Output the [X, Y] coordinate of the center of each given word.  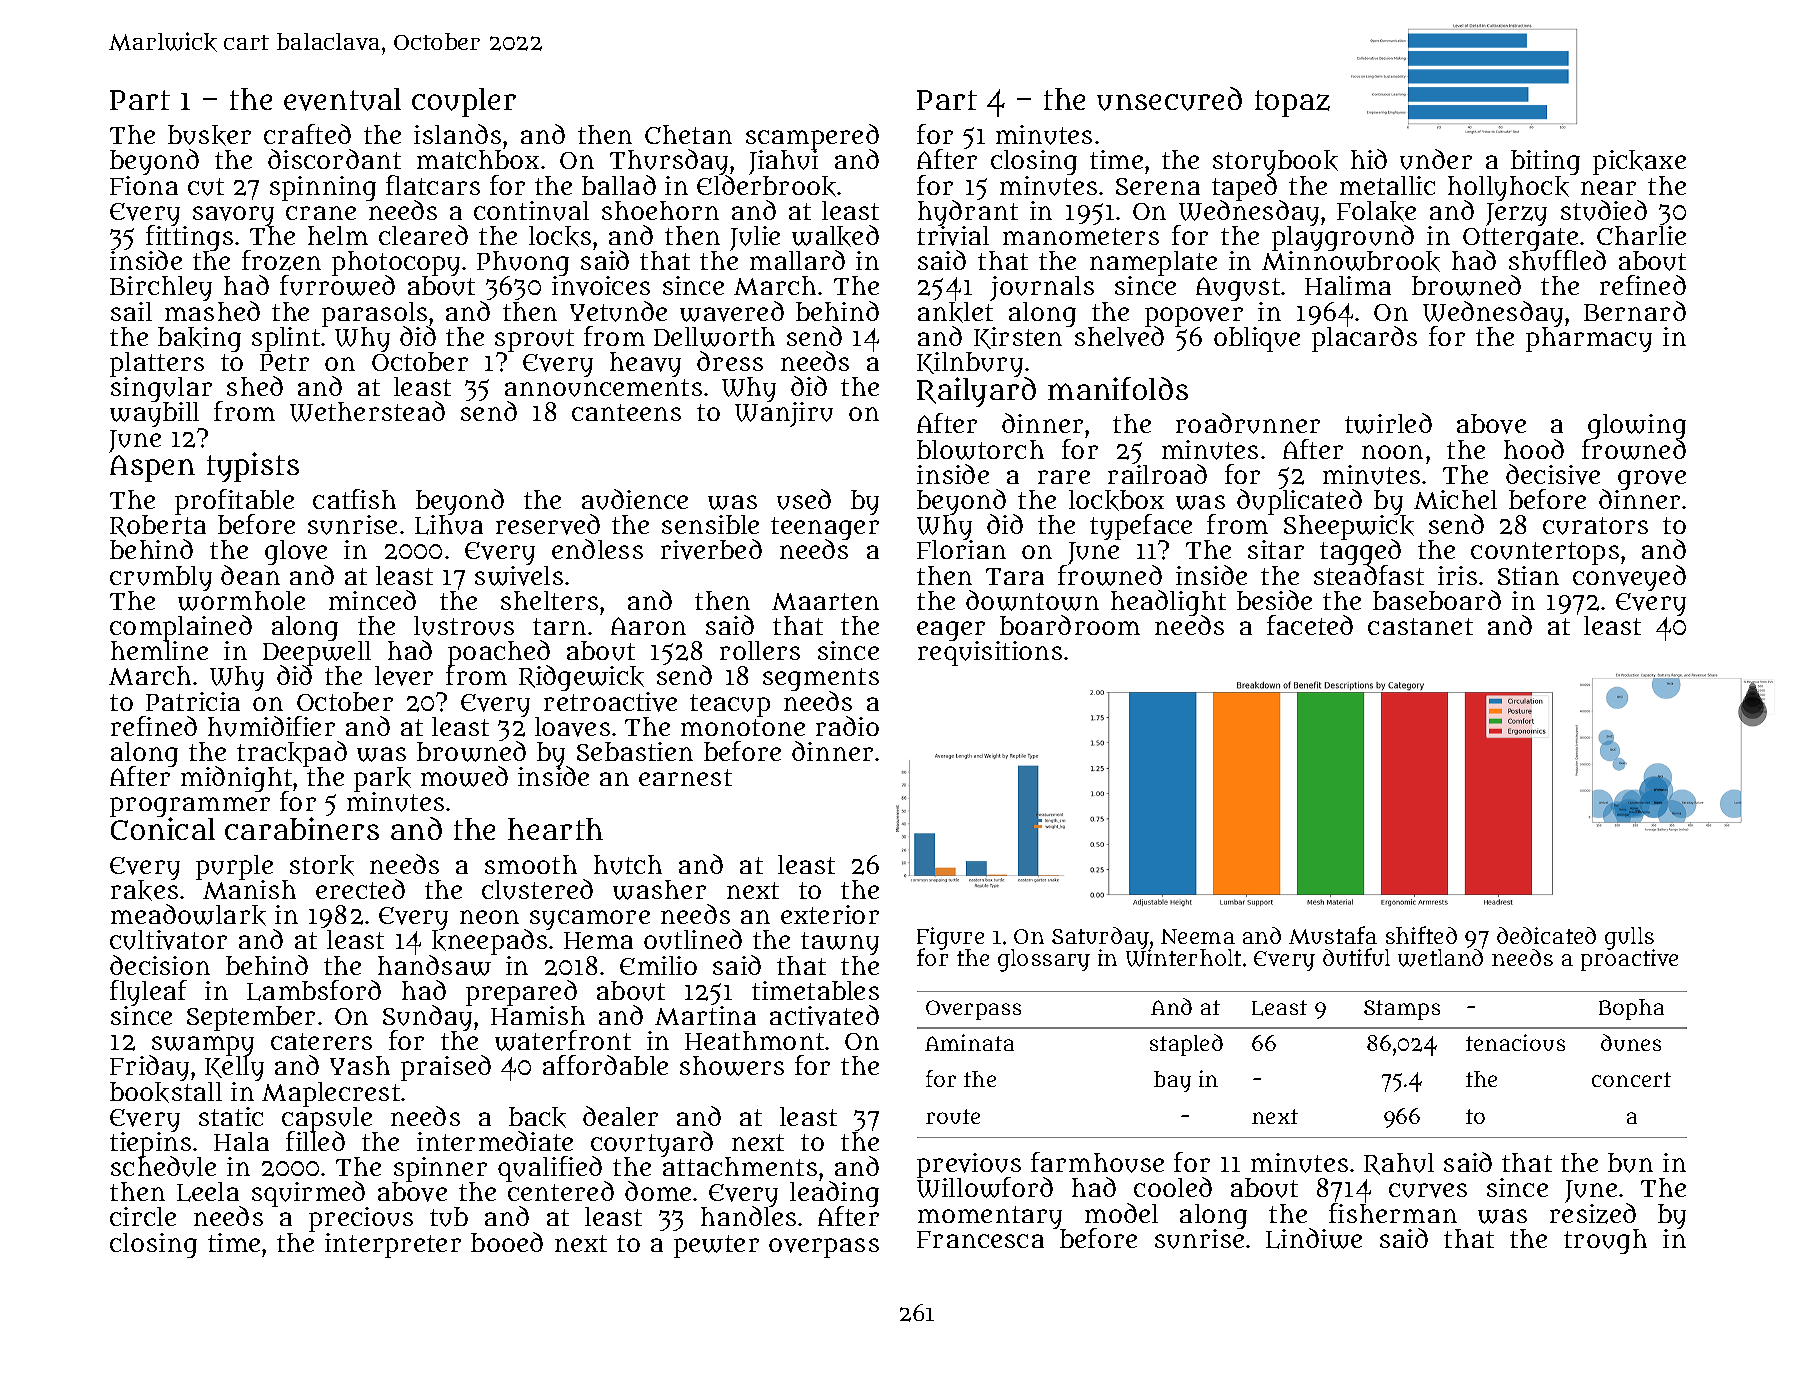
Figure [950, 938]
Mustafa [1333, 935]
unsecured [1169, 99]
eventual [342, 99]
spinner [439, 1170]
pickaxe [1639, 162]
